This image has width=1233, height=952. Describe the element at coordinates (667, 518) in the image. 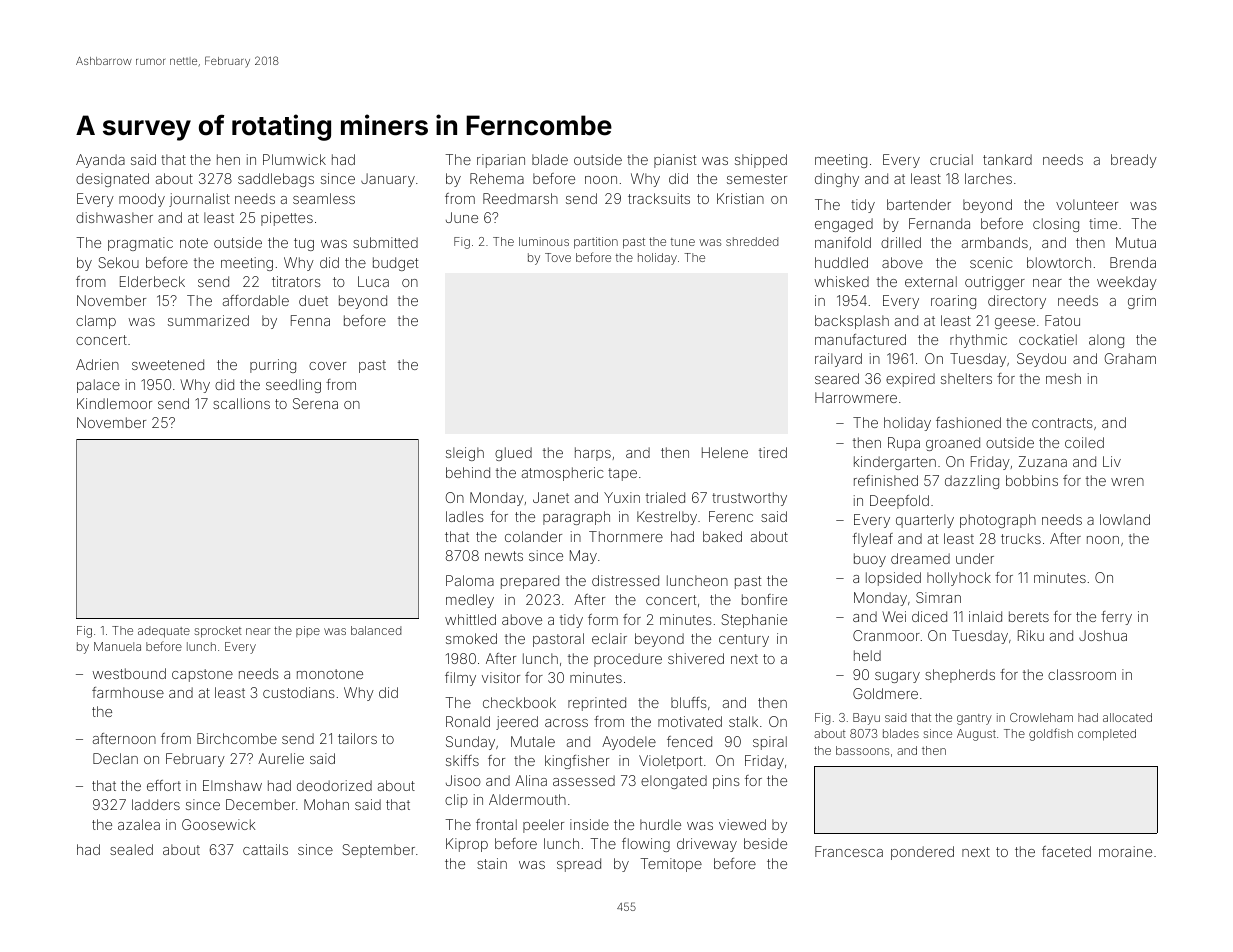

I see `Kestrelby` at that location.
